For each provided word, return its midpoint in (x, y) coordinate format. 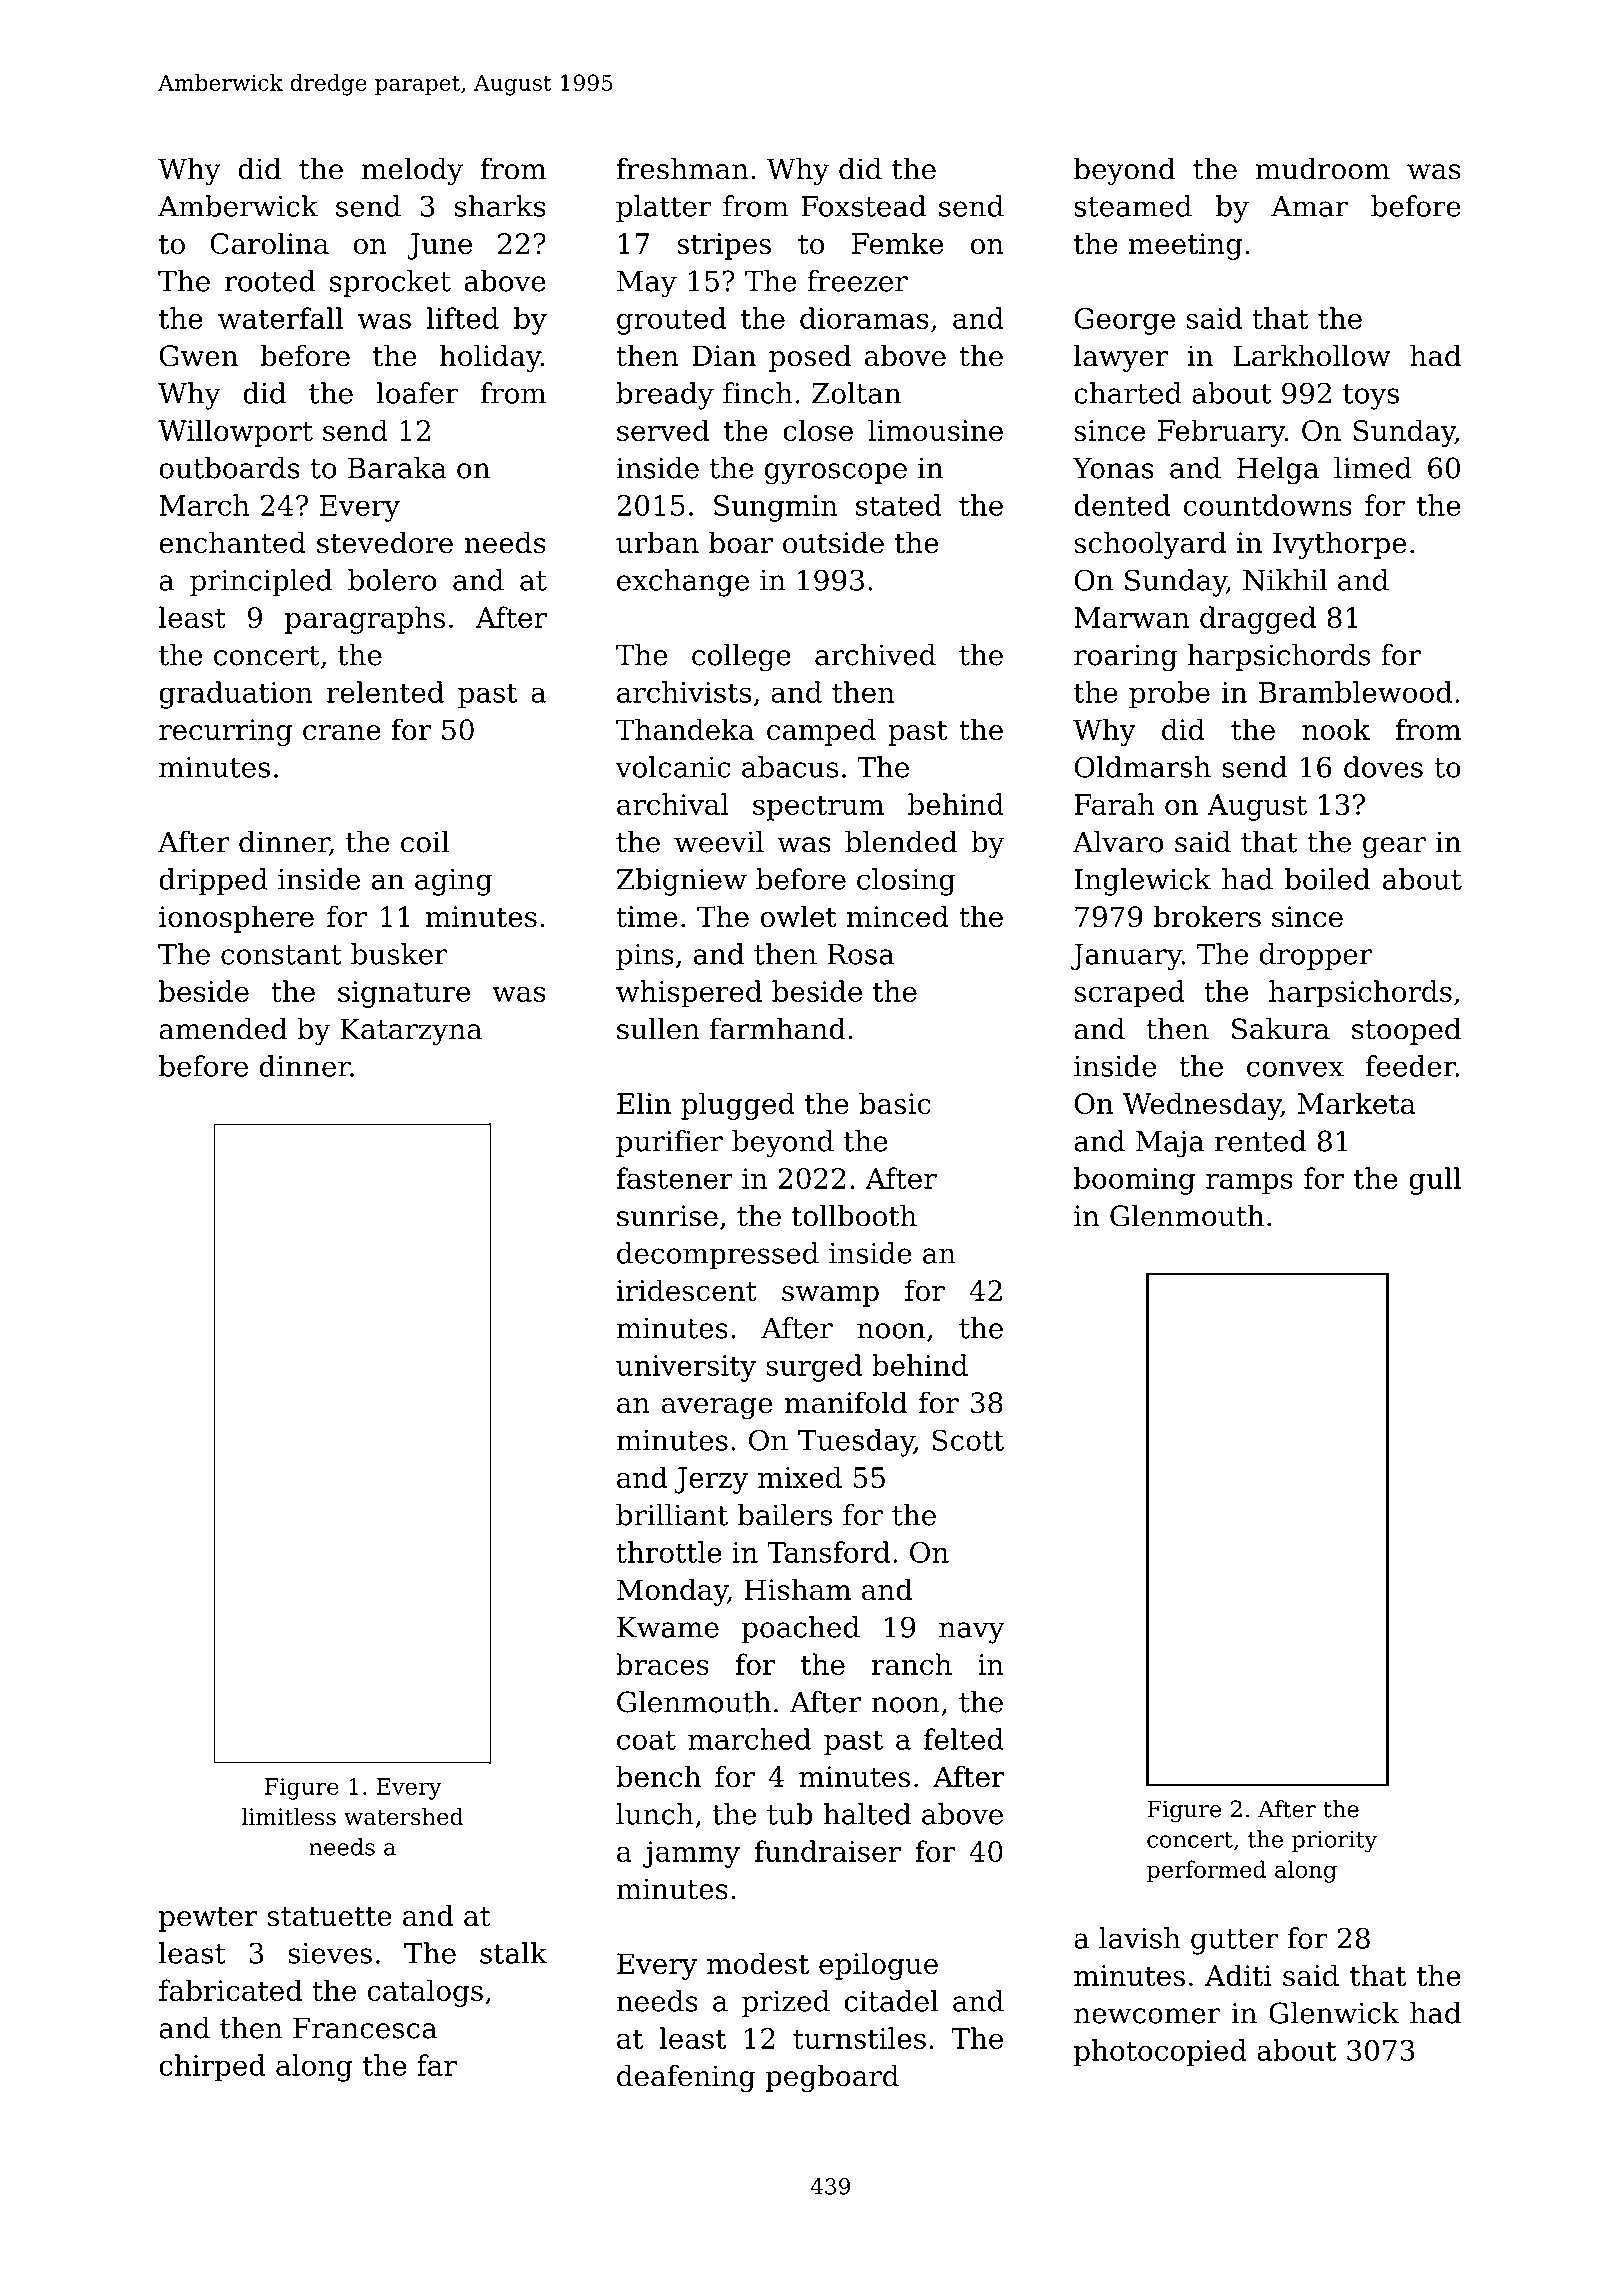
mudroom (1323, 169)
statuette (330, 1917)
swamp (830, 1296)
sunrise (667, 1216)
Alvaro (1118, 842)
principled (261, 582)
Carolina (269, 243)
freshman (682, 169)
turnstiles (859, 2038)
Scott (968, 1440)
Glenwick (1334, 2013)
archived (875, 655)
